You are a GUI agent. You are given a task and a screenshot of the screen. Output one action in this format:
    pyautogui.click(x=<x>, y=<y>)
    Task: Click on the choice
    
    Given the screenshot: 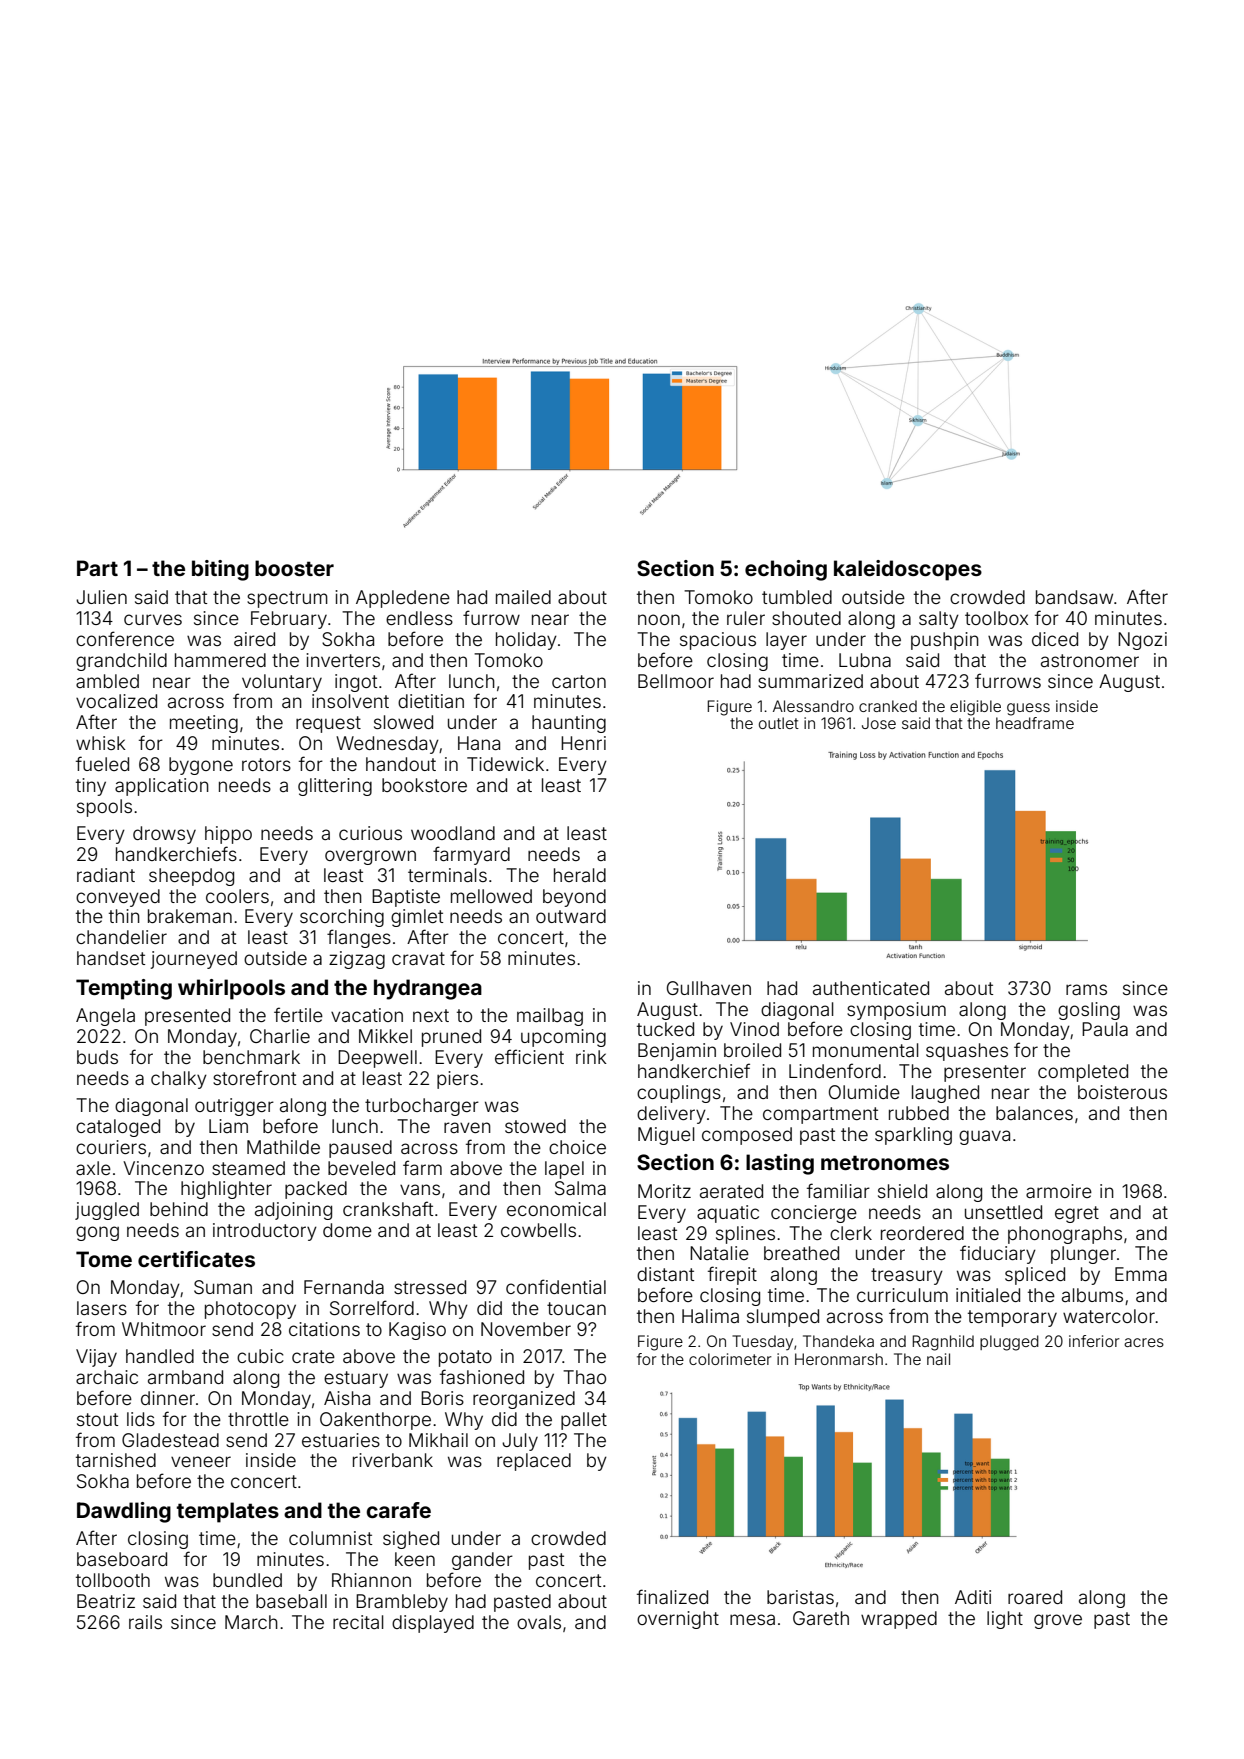 What is the action you would take?
    pyautogui.click(x=577, y=1147)
